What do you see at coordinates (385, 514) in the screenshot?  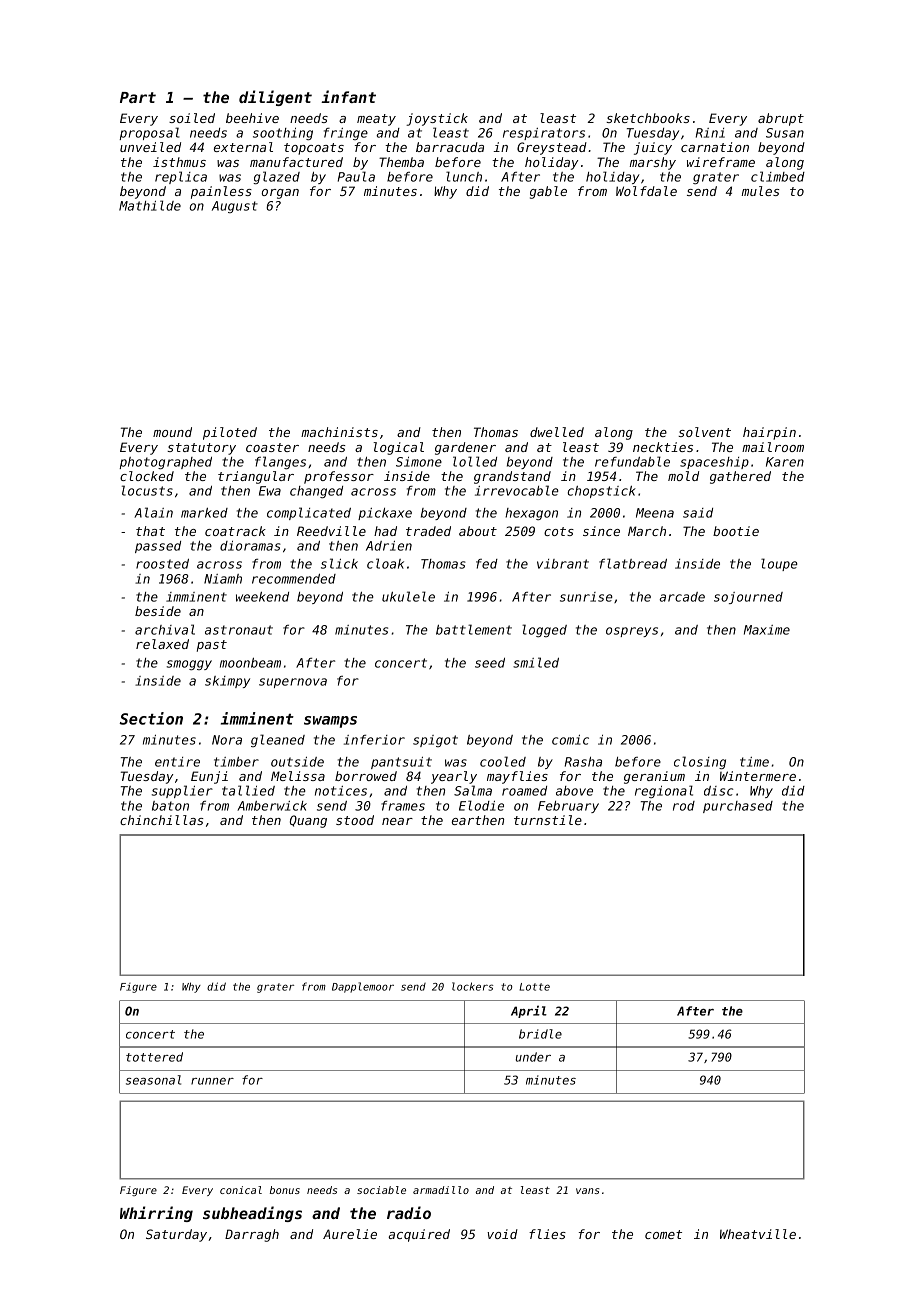 I see `pickaxe` at bounding box center [385, 514].
